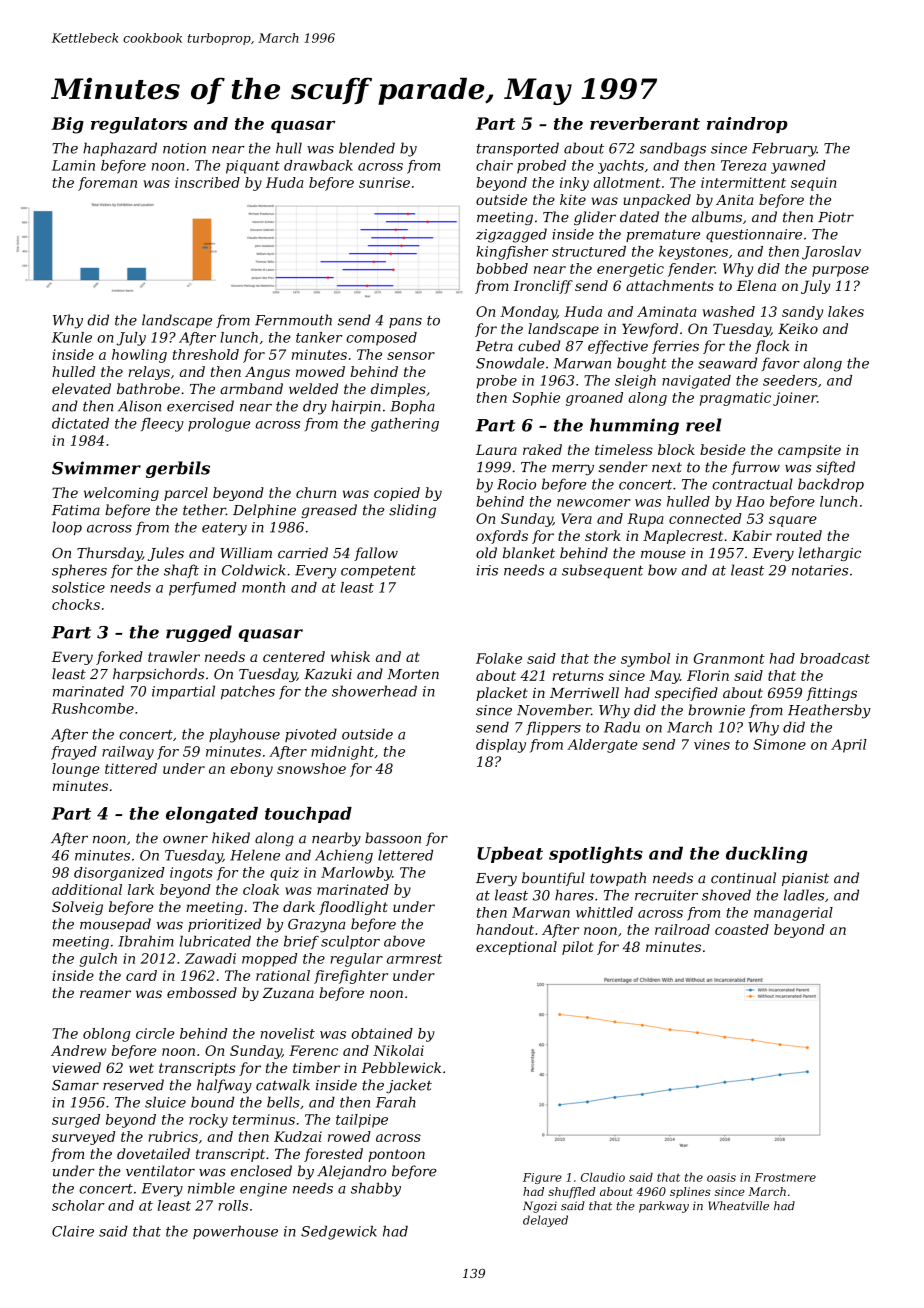  Describe the element at coordinates (756, 285) in the screenshot. I see `Elena` at that location.
